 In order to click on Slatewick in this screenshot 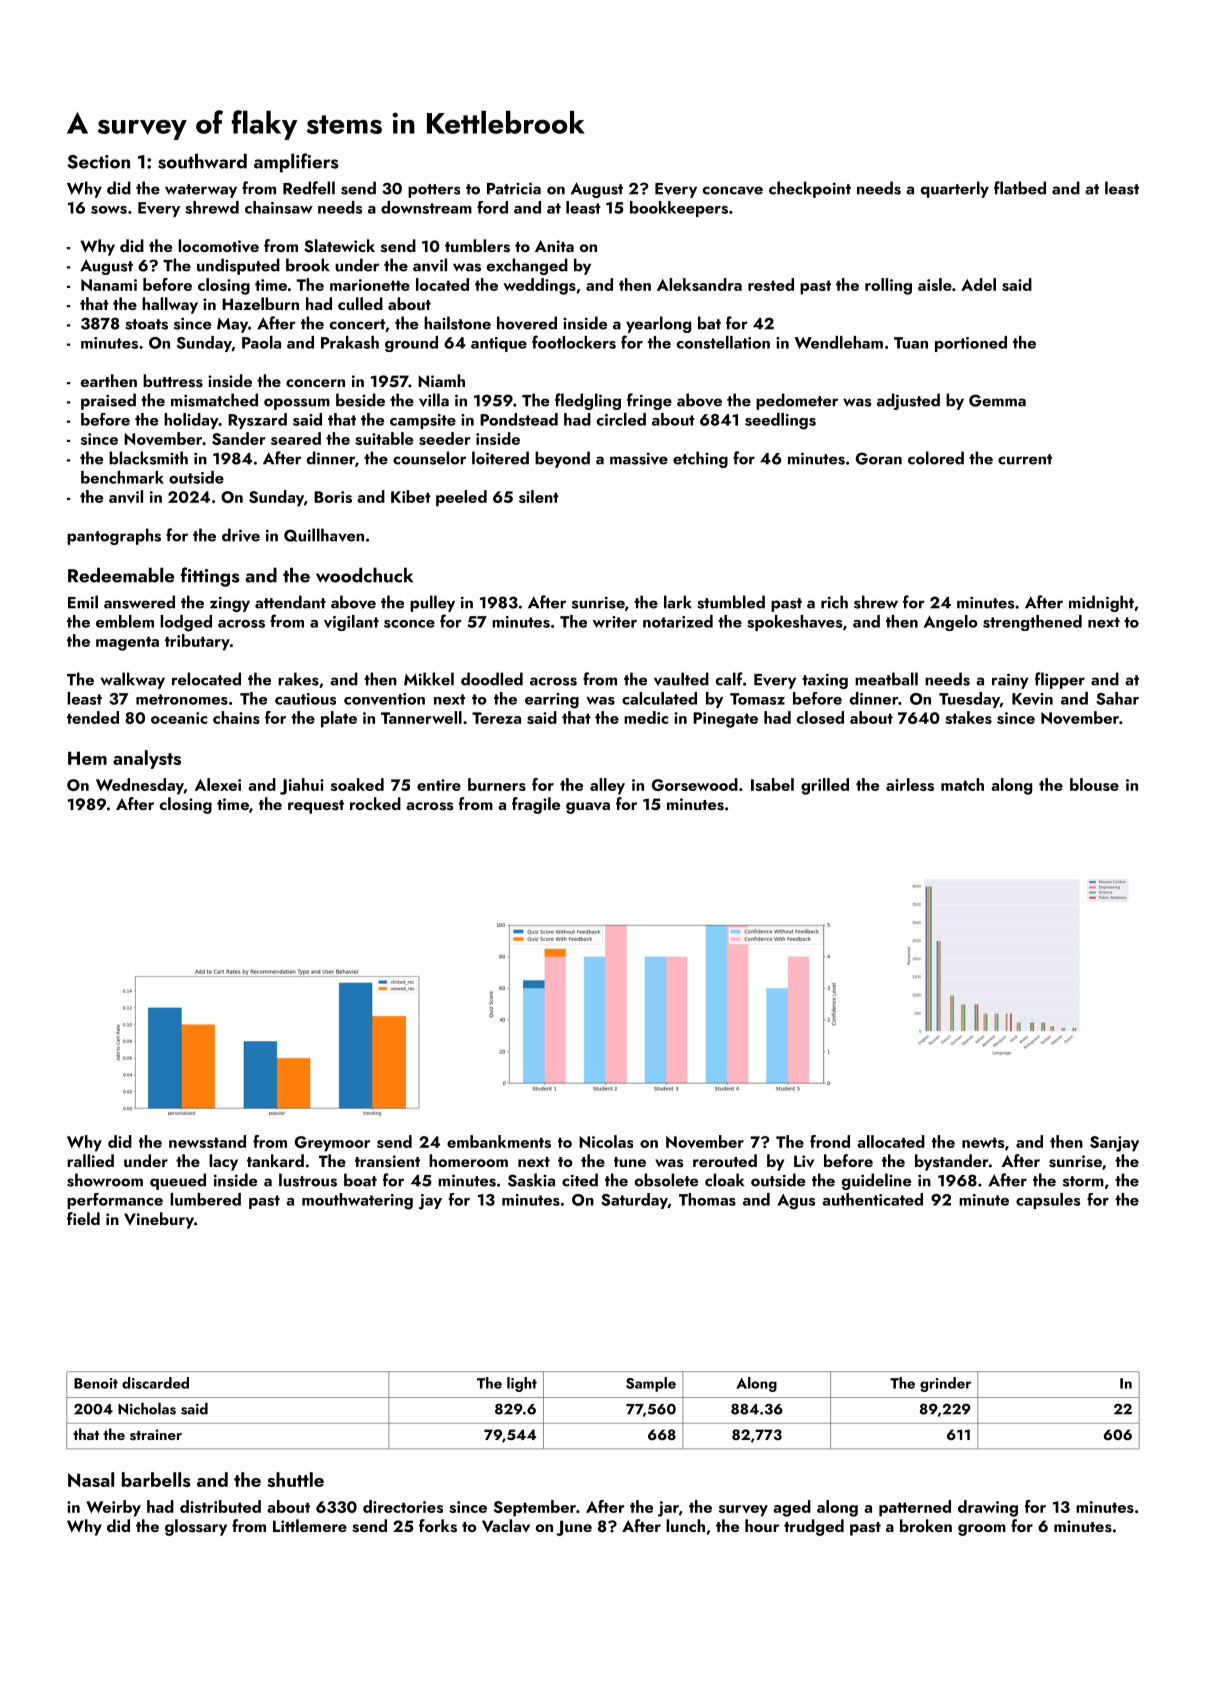, I will do `click(339, 246)`.
